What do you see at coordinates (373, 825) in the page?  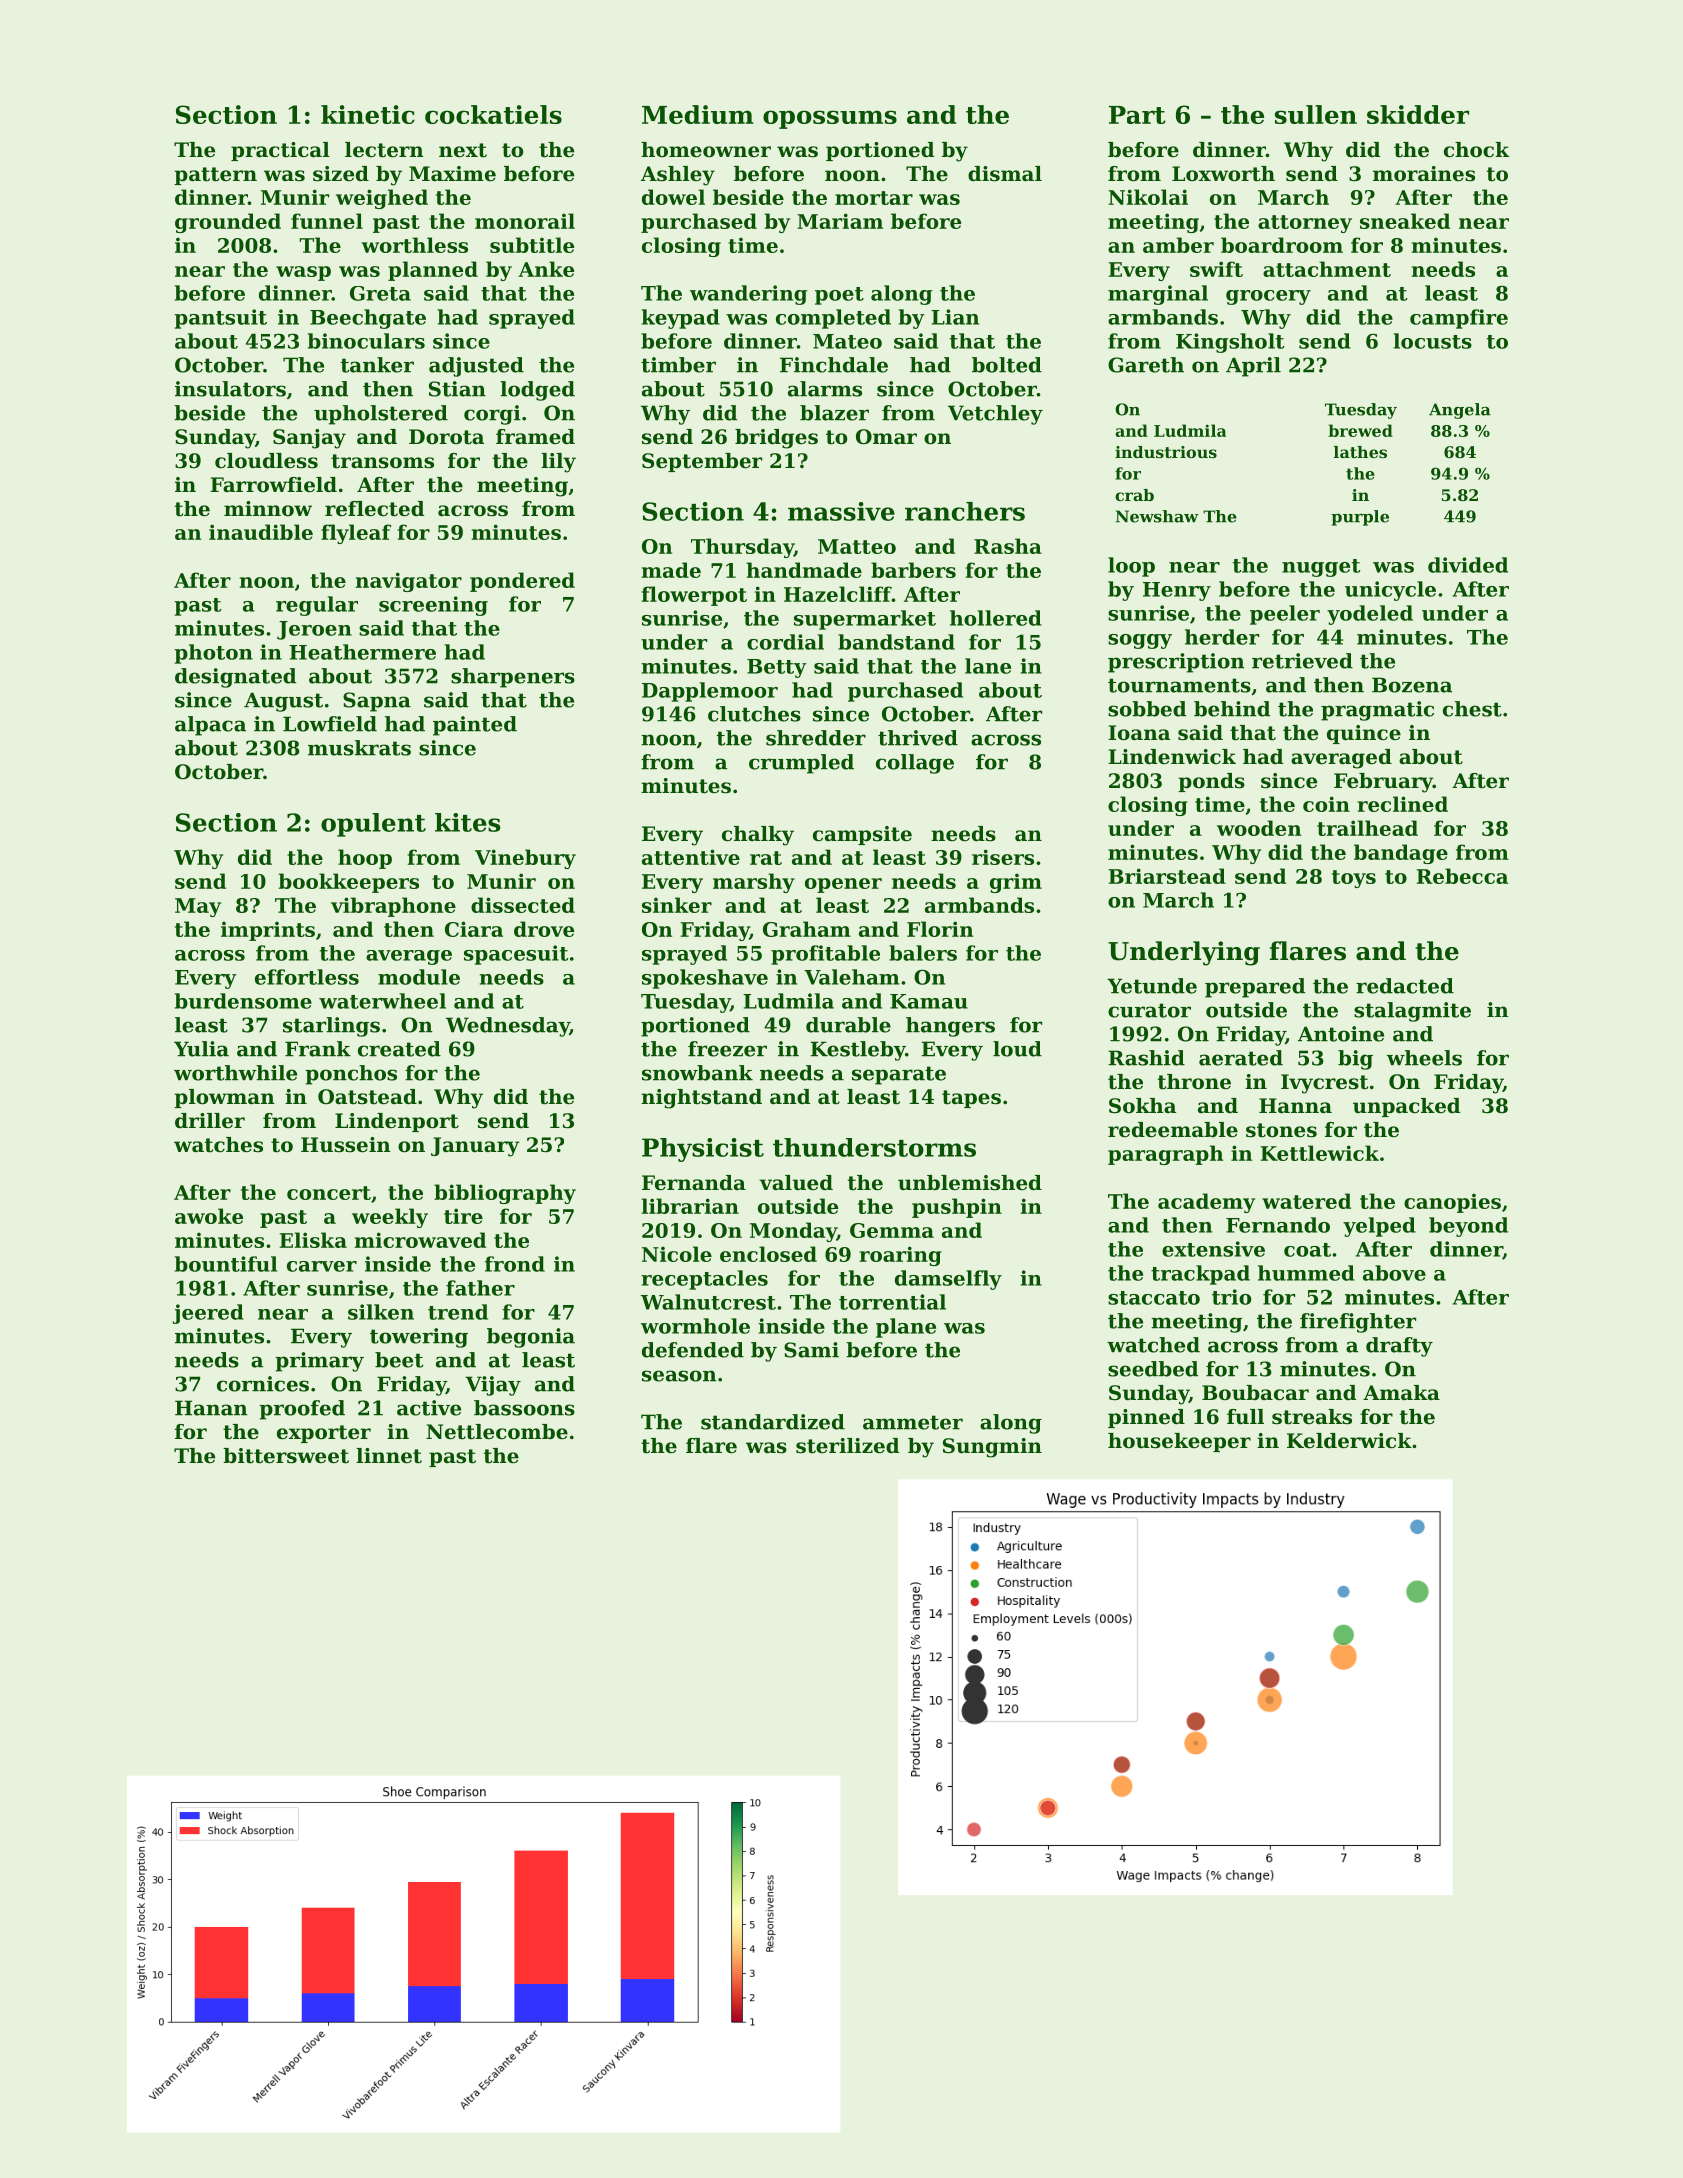 I see `opulent` at bounding box center [373, 825].
